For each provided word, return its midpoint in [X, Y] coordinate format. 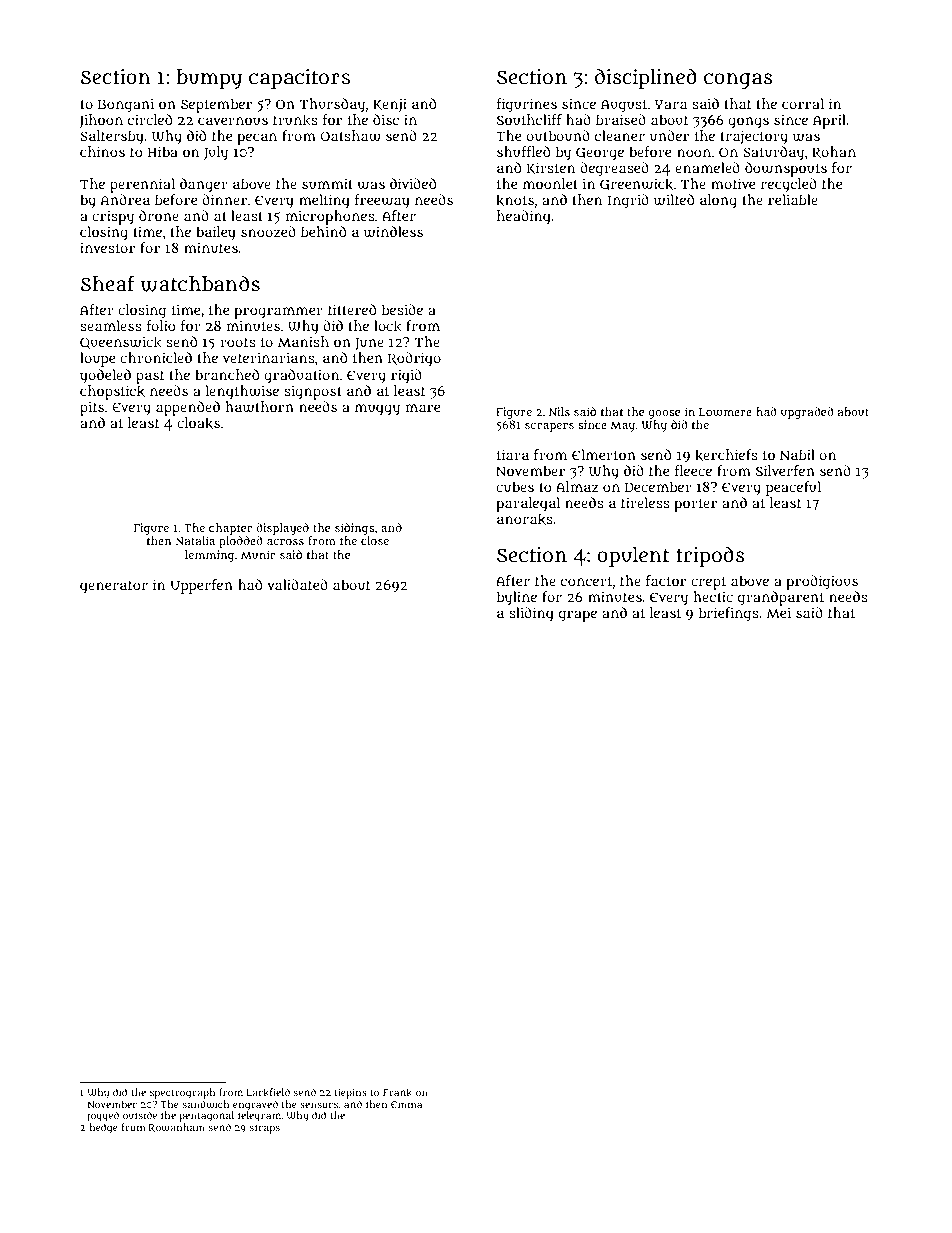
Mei [778, 612]
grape [578, 616]
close [375, 540]
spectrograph [182, 1093]
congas [738, 81]
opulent [633, 557]
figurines [527, 105]
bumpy [209, 79]
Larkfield [268, 1092]
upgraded [807, 413]
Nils [559, 411]
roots [238, 342]
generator [114, 587]
